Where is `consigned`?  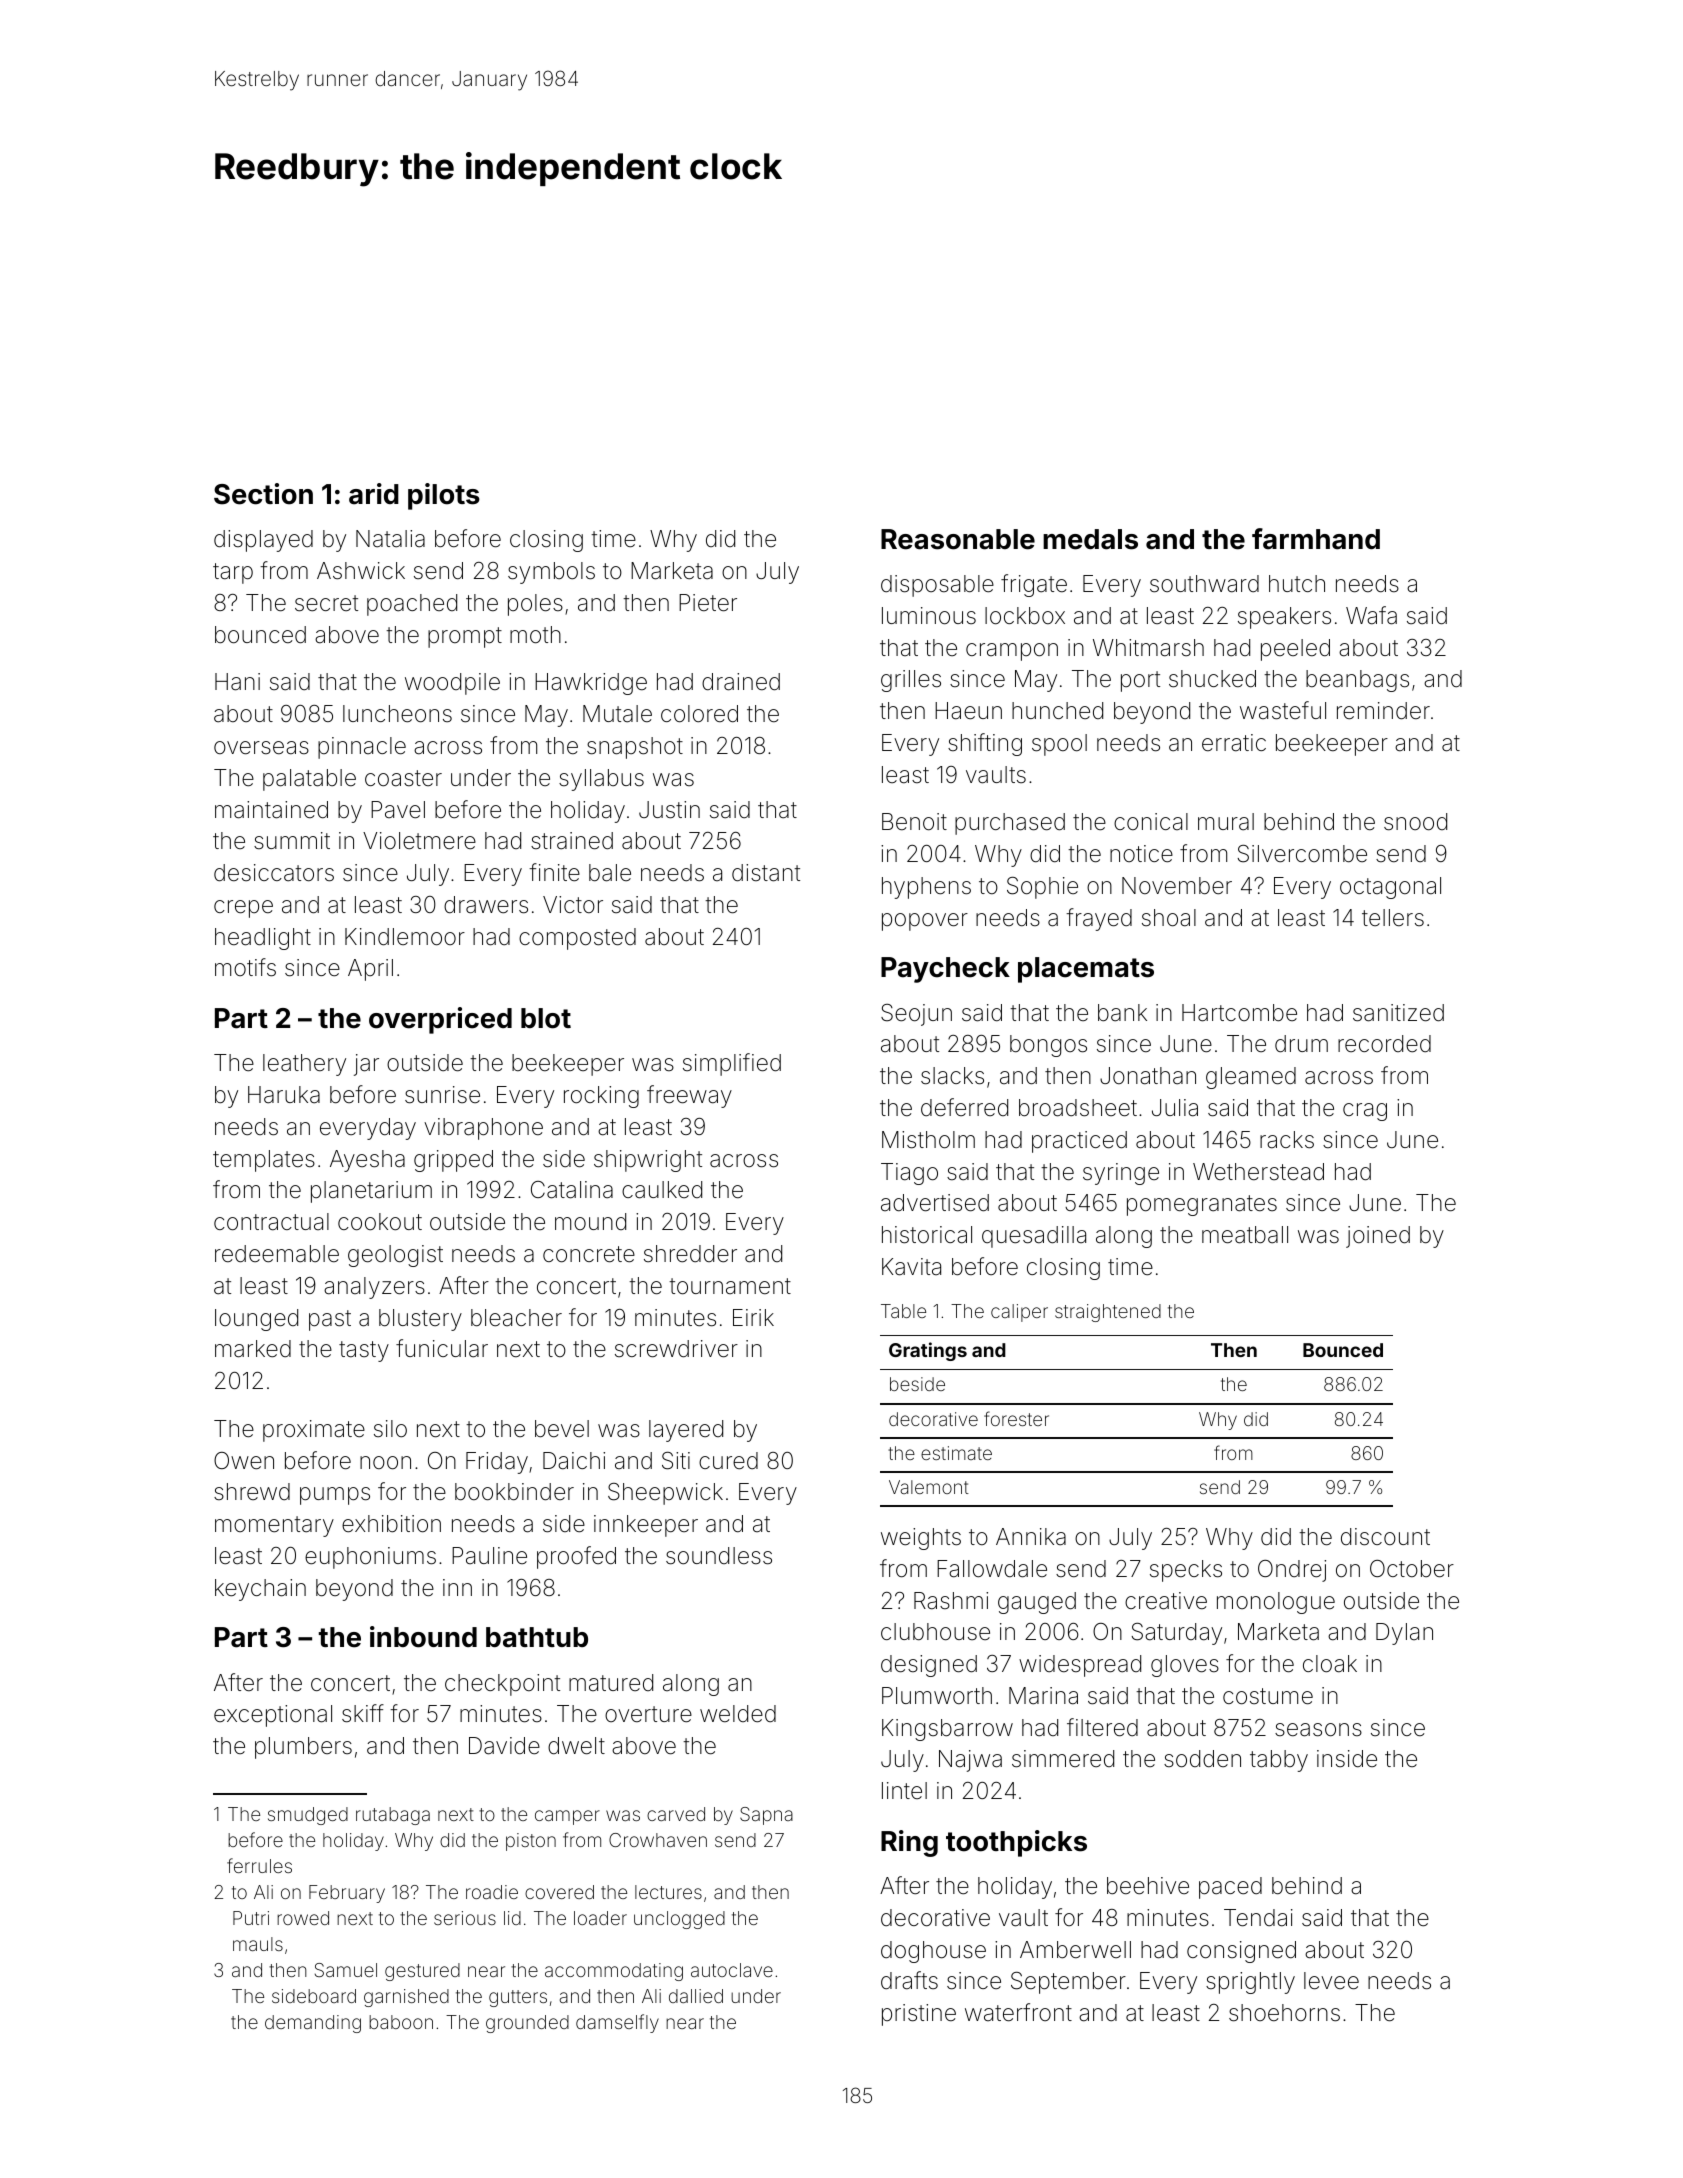
consigned is located at coordinates (1241, 1952).
